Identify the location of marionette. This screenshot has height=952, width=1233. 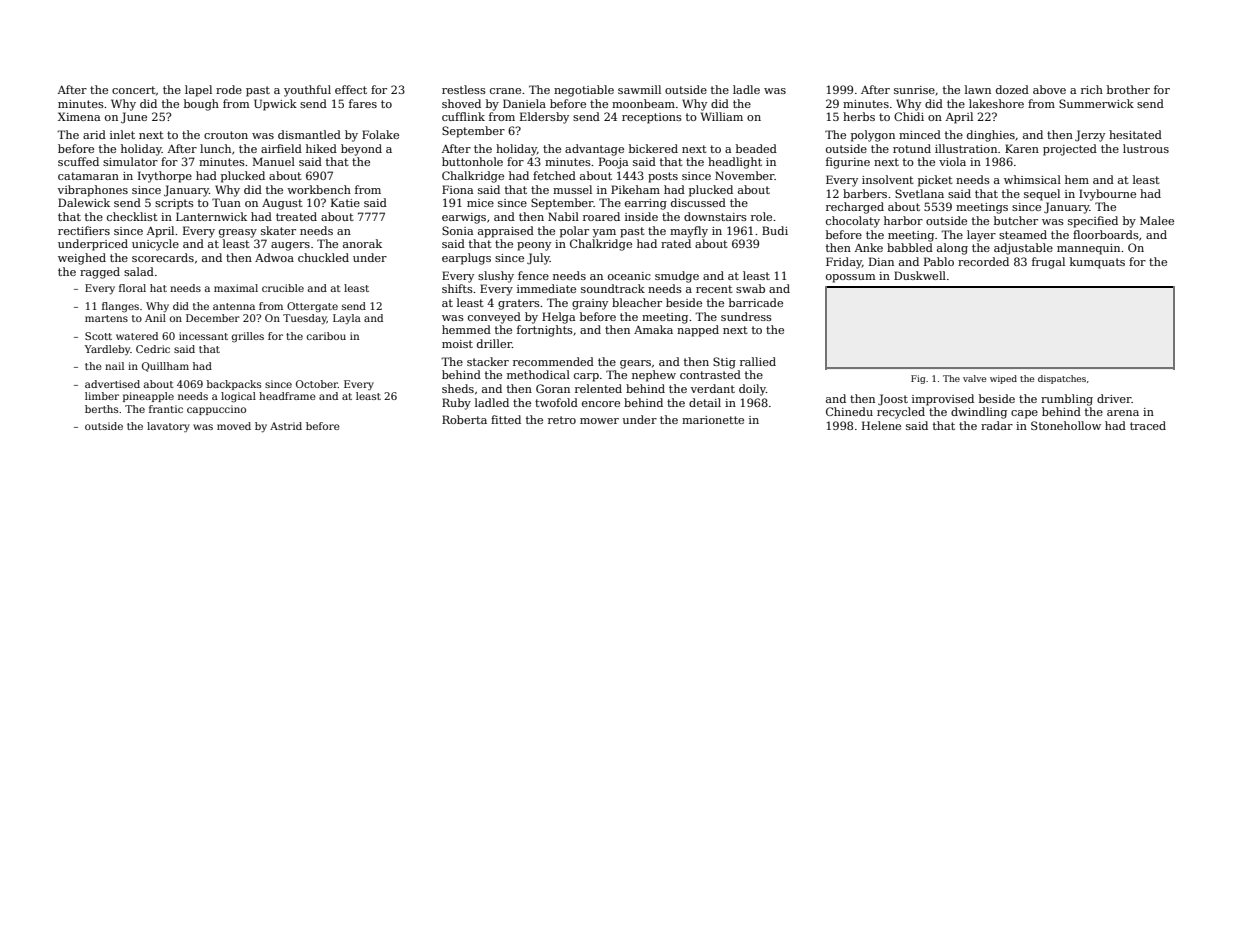
(713, 420).
